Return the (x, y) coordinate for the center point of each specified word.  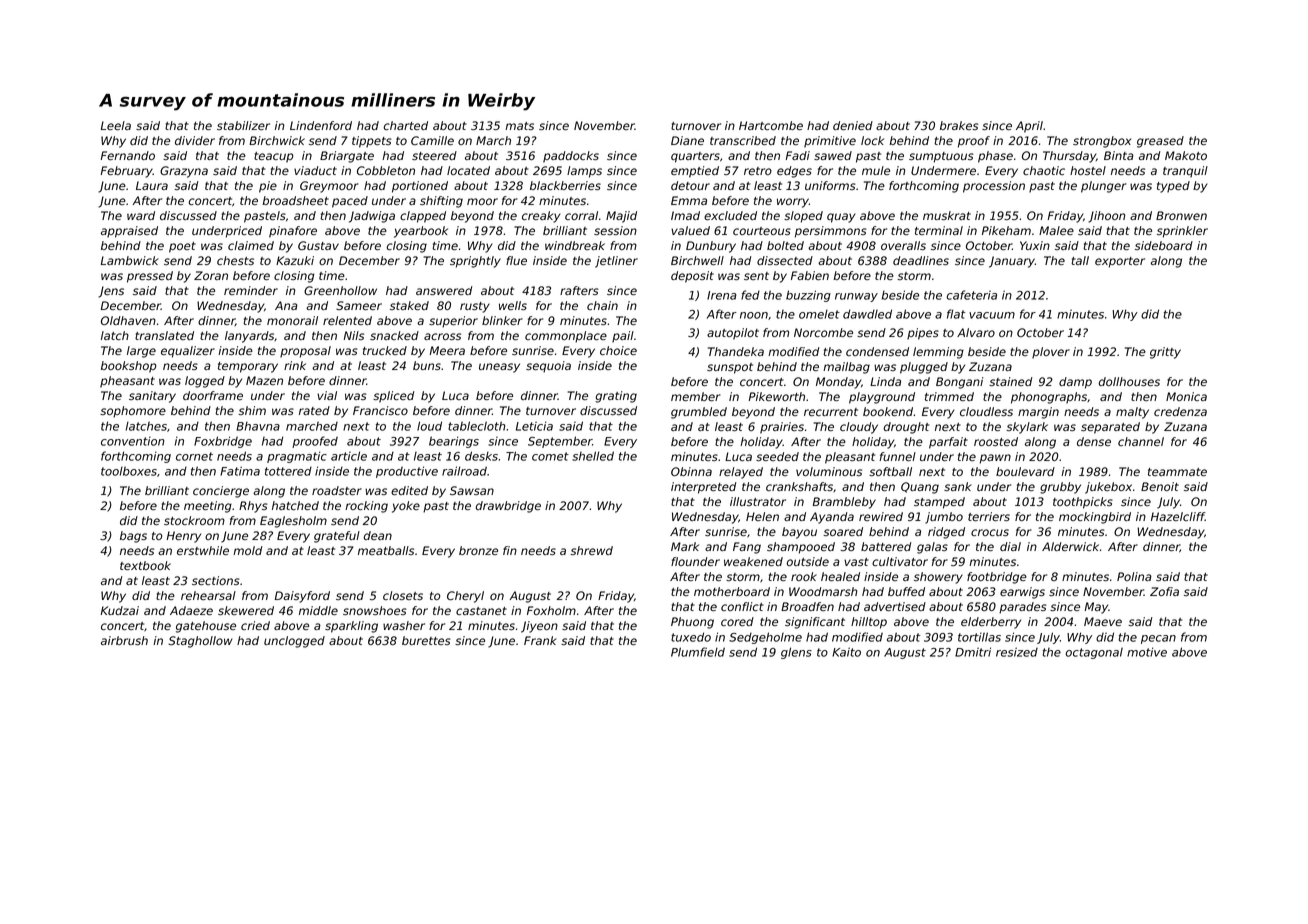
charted (405, 125)
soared (843, 531)
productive (407, 472)
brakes (959, 125)
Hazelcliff (1178, 516)
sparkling (351, 627)
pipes (923, 334)
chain (602, 305)
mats (519, 126)
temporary (248, 367)
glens (796, 653)
